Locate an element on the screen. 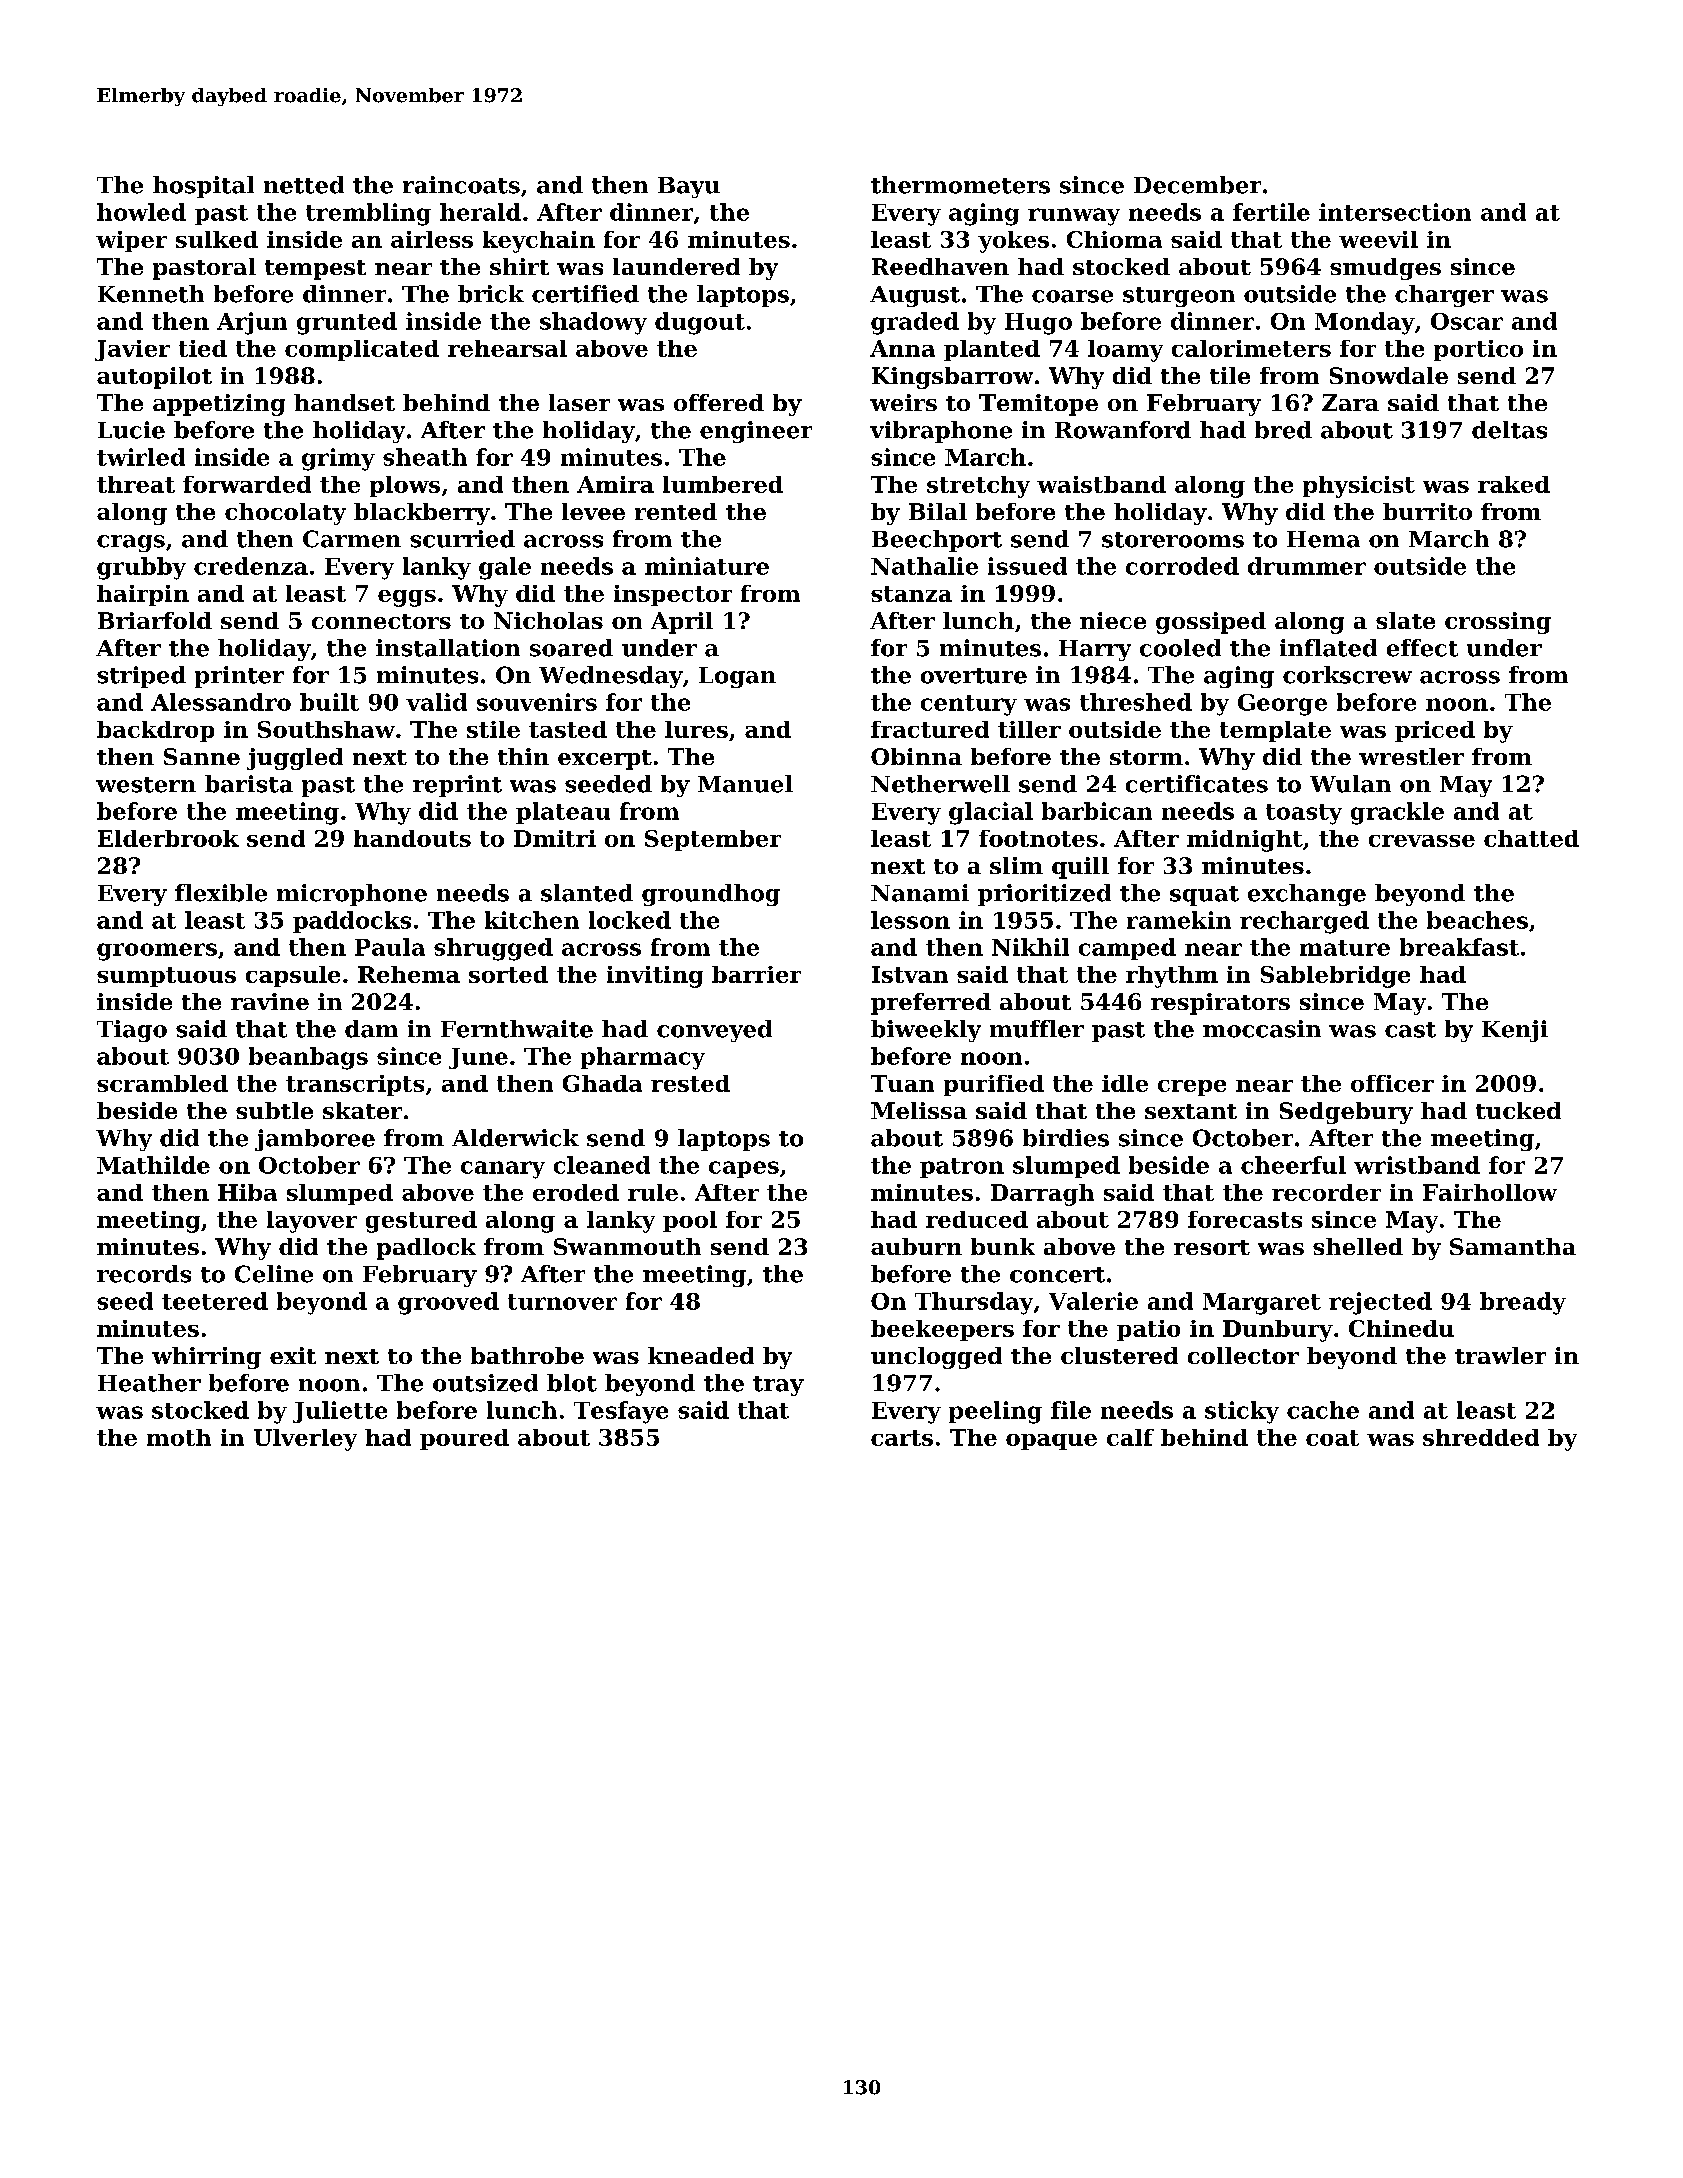 The width and height of the screenshot is (1683, 2178). hospital is located at coordinates (203, 187).
